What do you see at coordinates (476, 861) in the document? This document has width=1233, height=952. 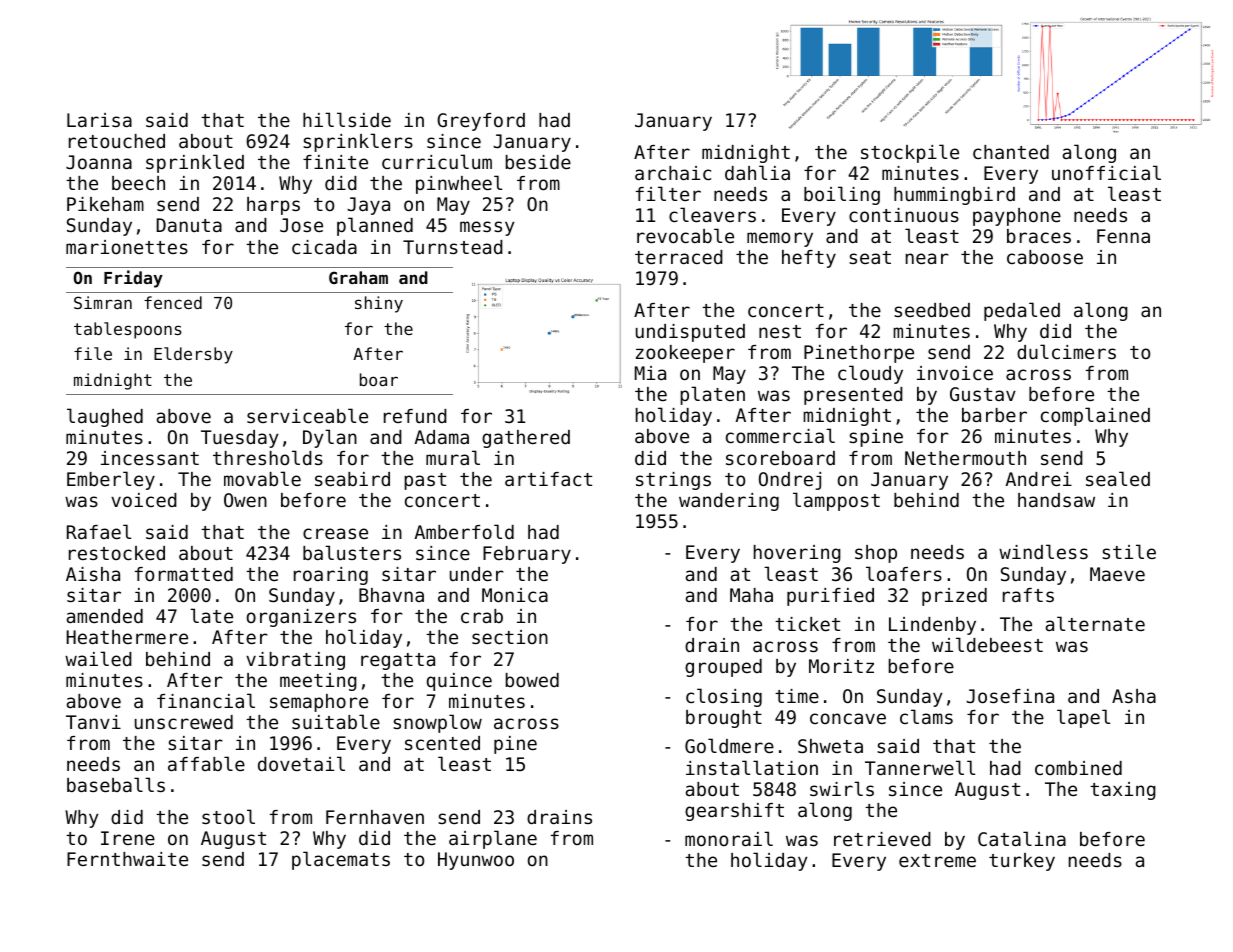 I see `Hyunwoo` at bounding box center [476, 861].
